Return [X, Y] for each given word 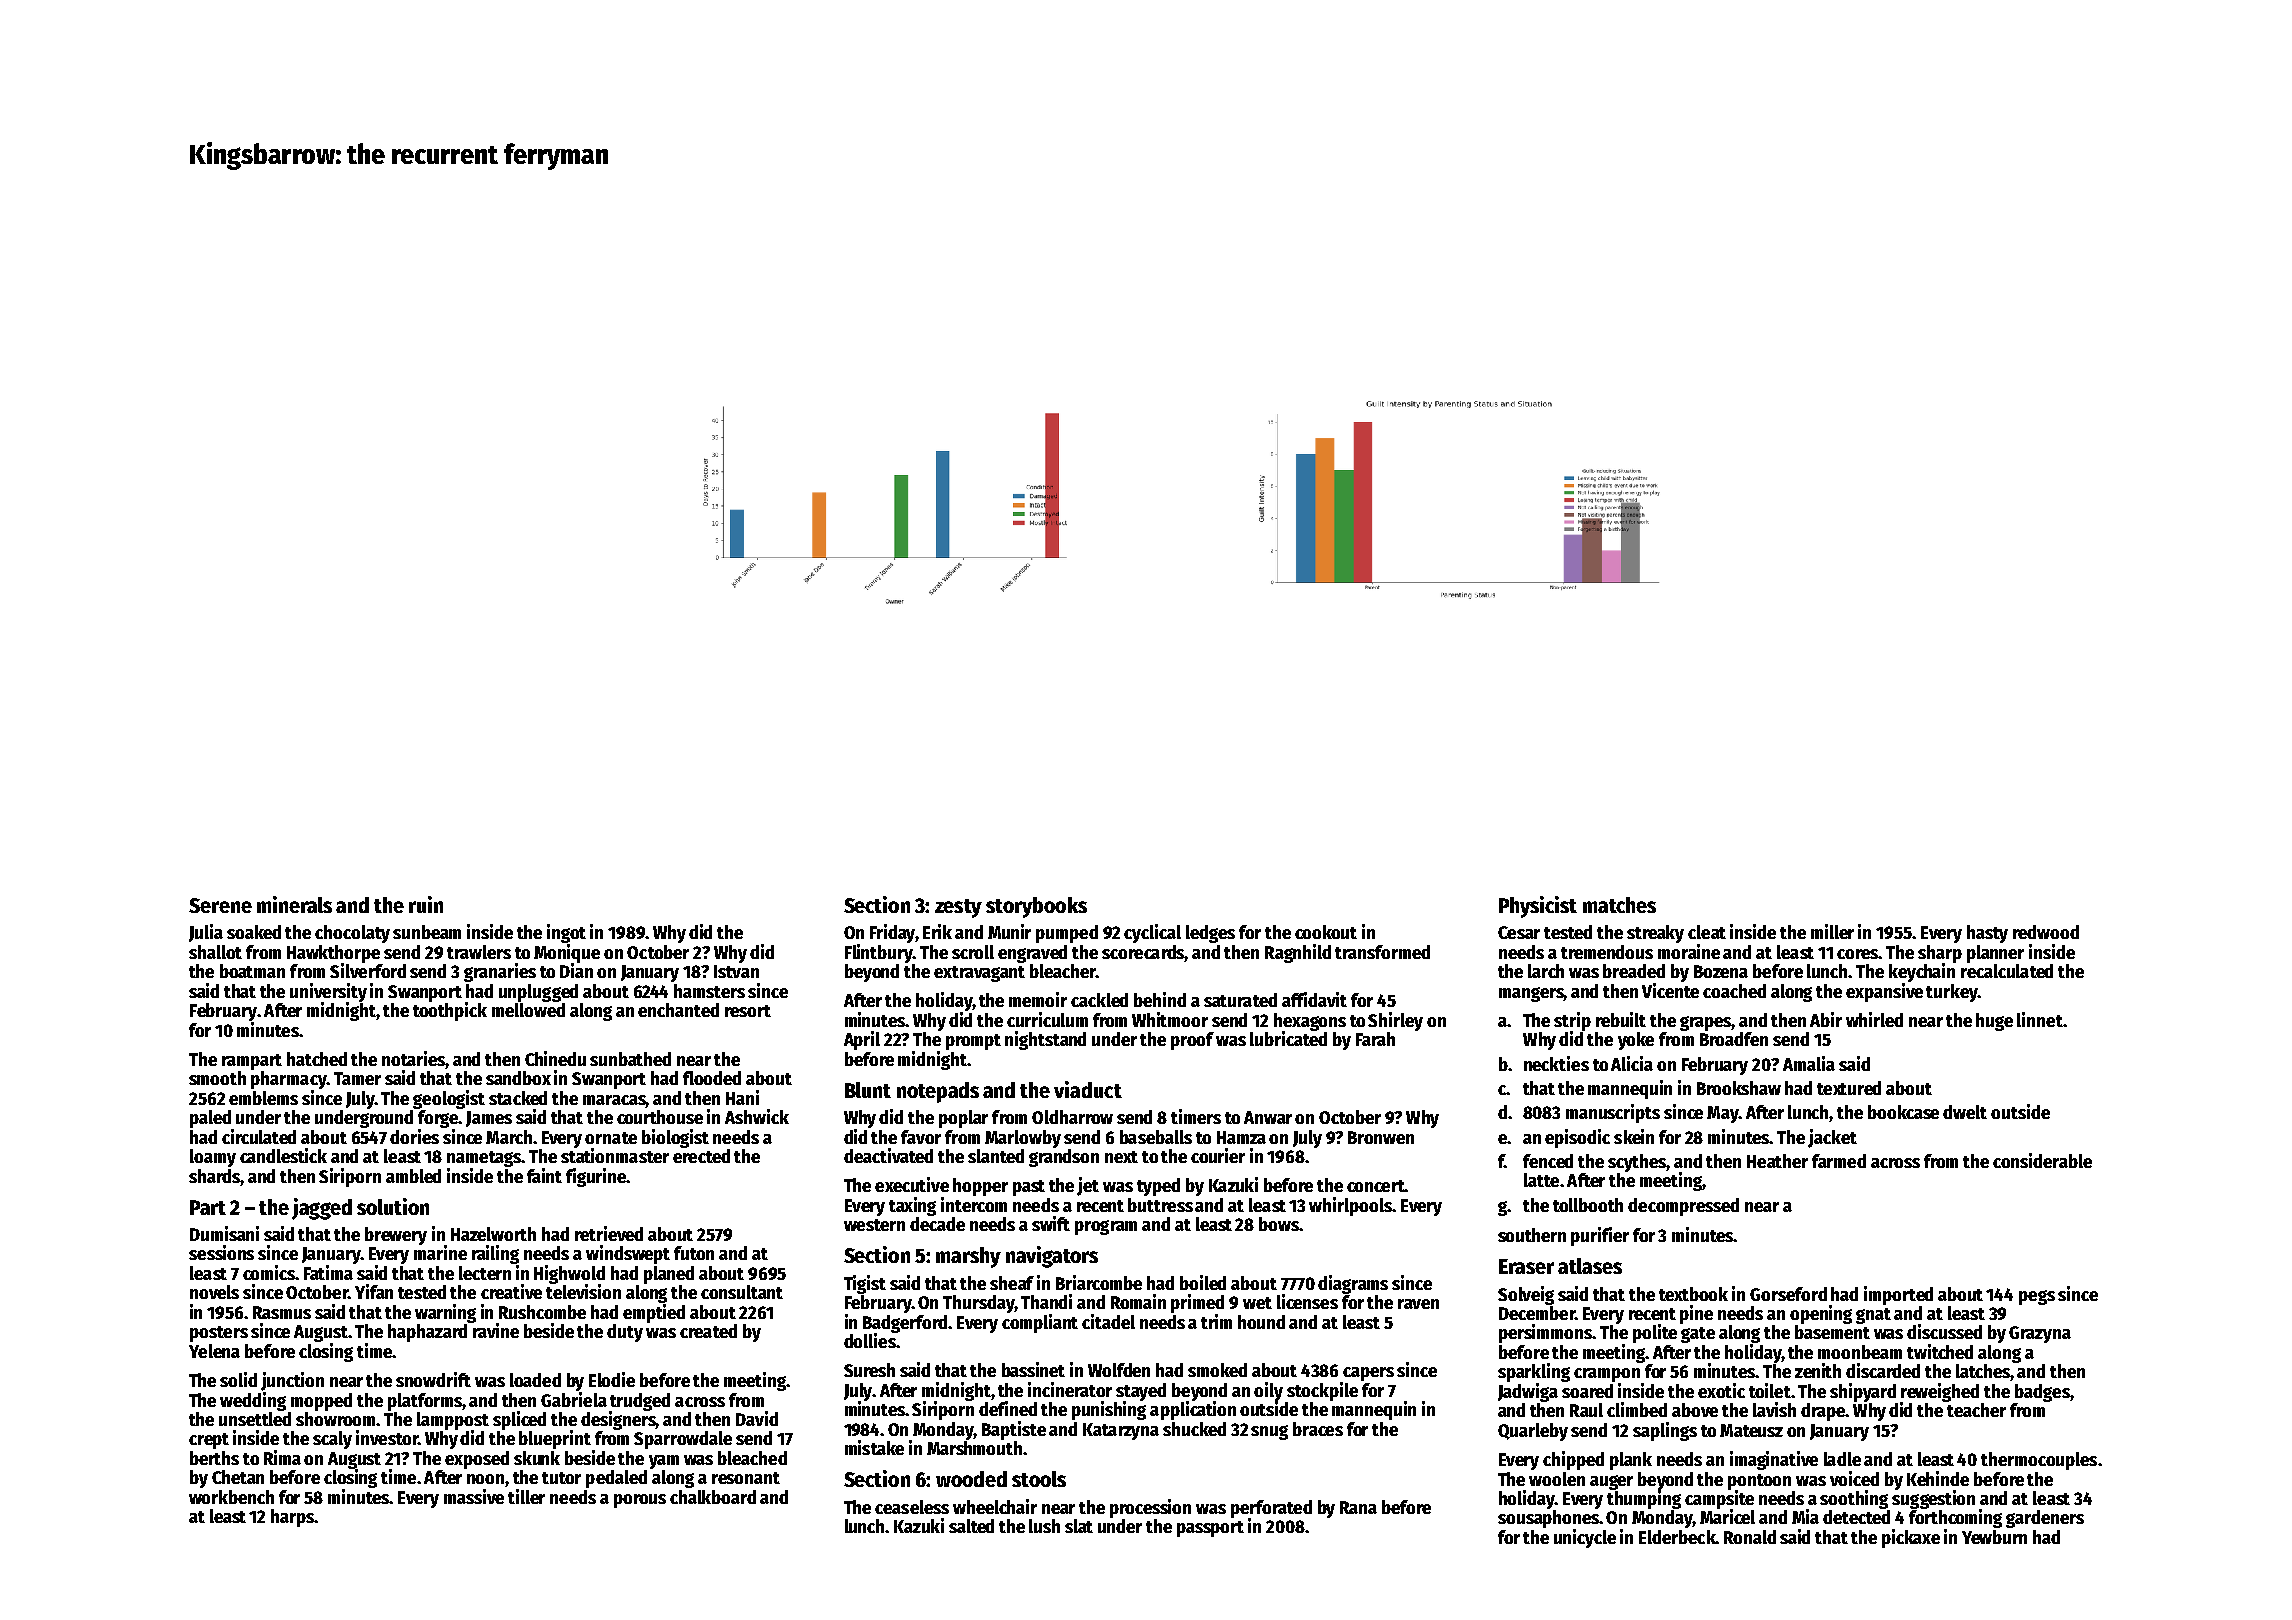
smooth [217, 1078]
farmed [1839, 1161]
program [1106, 1227]
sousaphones [1548, 1519]
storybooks [1036, 907]
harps [292, 1518]
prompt [973, 1042]
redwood [2046, 932]
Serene [220, 905]
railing [495, 1254]
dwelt [1965, 1112]
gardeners [2045, 1519]
